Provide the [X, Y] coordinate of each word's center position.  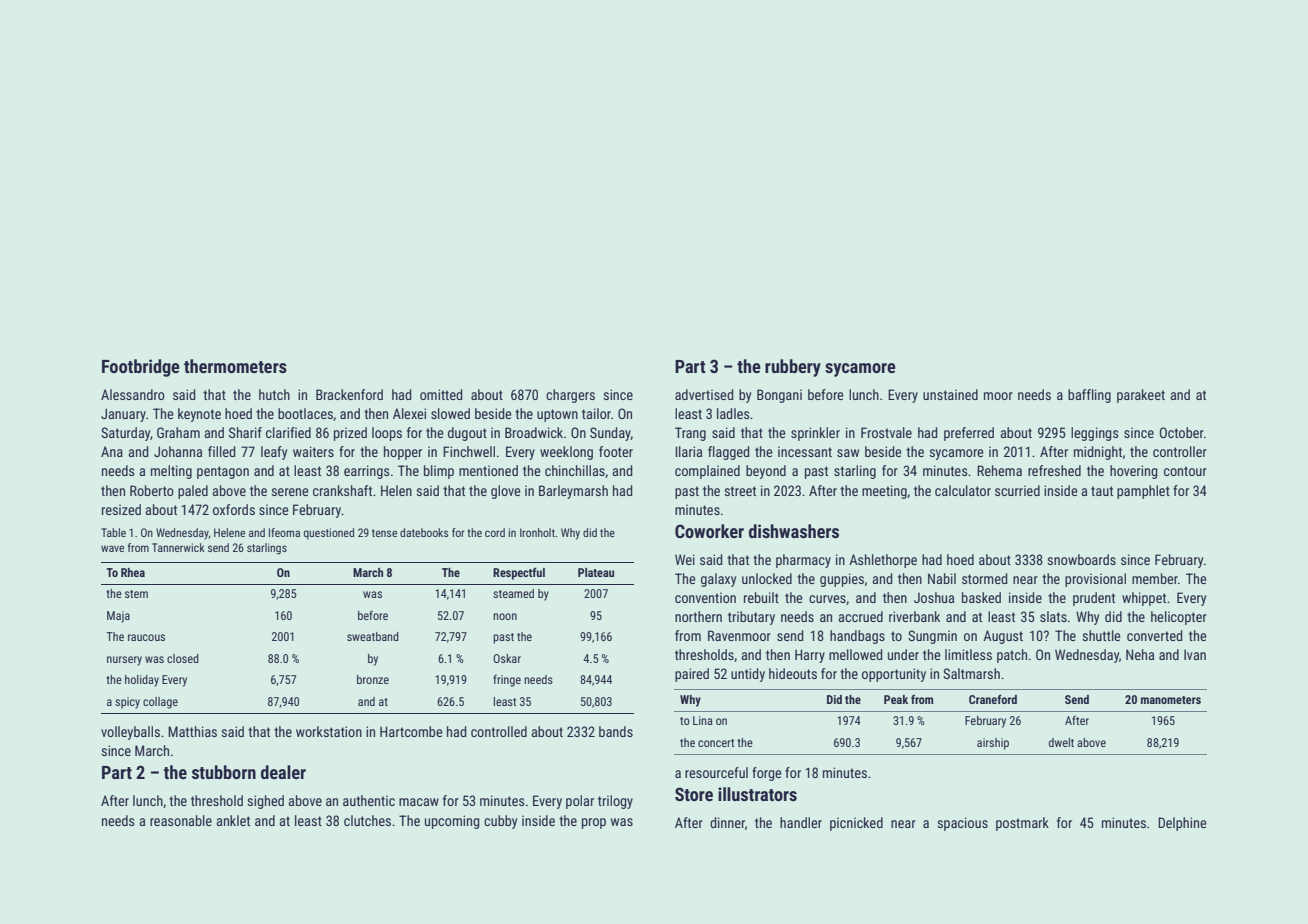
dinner [727, 822]
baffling [1089, 396]
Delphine [1182, 824]
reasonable [181, 820]
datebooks [424, 532]
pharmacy [803, 561]
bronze [373, 679]
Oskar [507, 658]
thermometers [235, 366]
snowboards [1081, 559]
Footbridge [141, 368]
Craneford [993, 699]
